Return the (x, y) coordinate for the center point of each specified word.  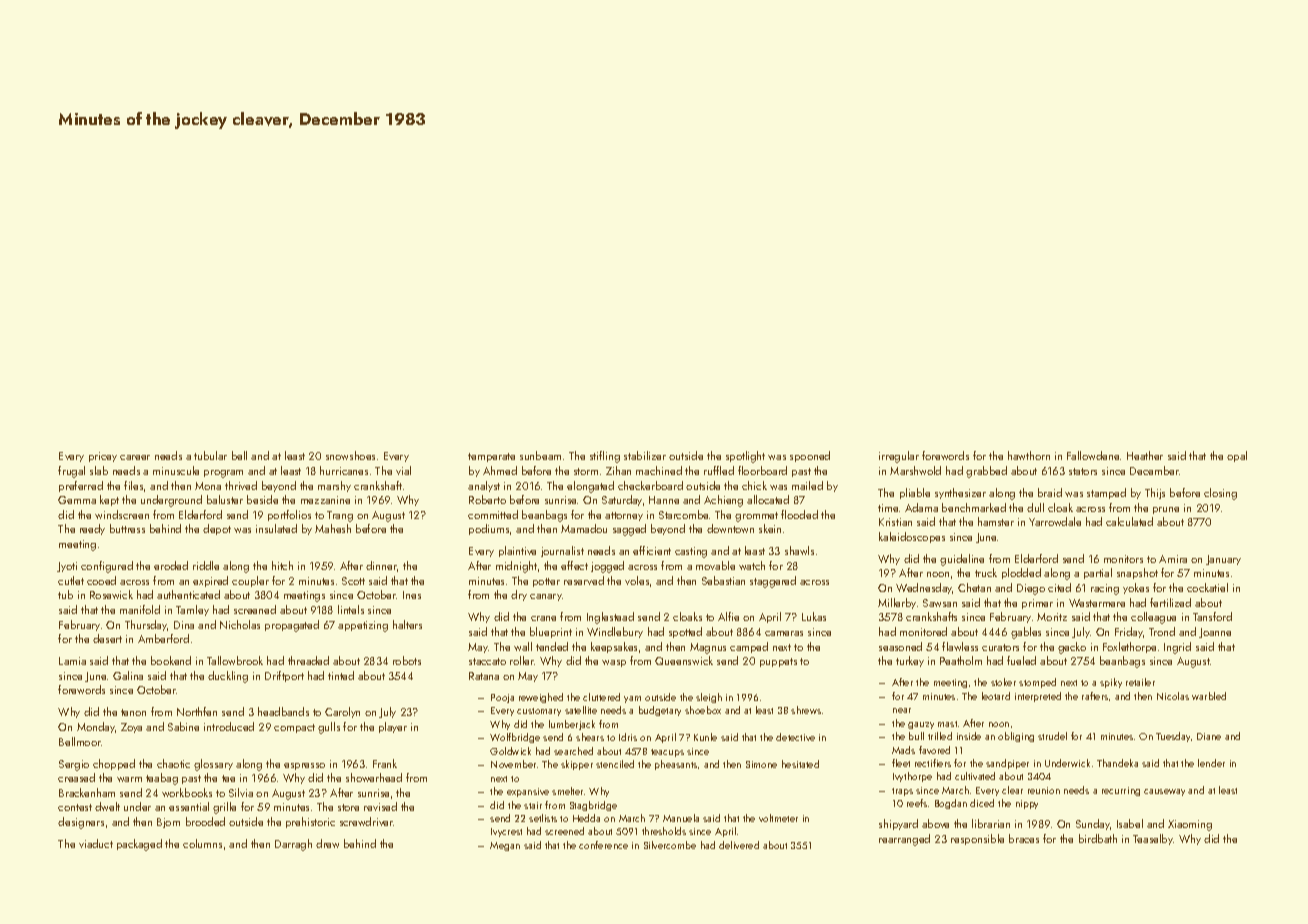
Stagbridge (593, 806)
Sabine (183, 726)
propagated (292, 626)
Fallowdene (1093, 455)
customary (539, 712)
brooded (205, 821)
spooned (810, 456)
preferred (81, 486)
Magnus (708, 648)
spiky (1111, 683)
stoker (1003, 682)
